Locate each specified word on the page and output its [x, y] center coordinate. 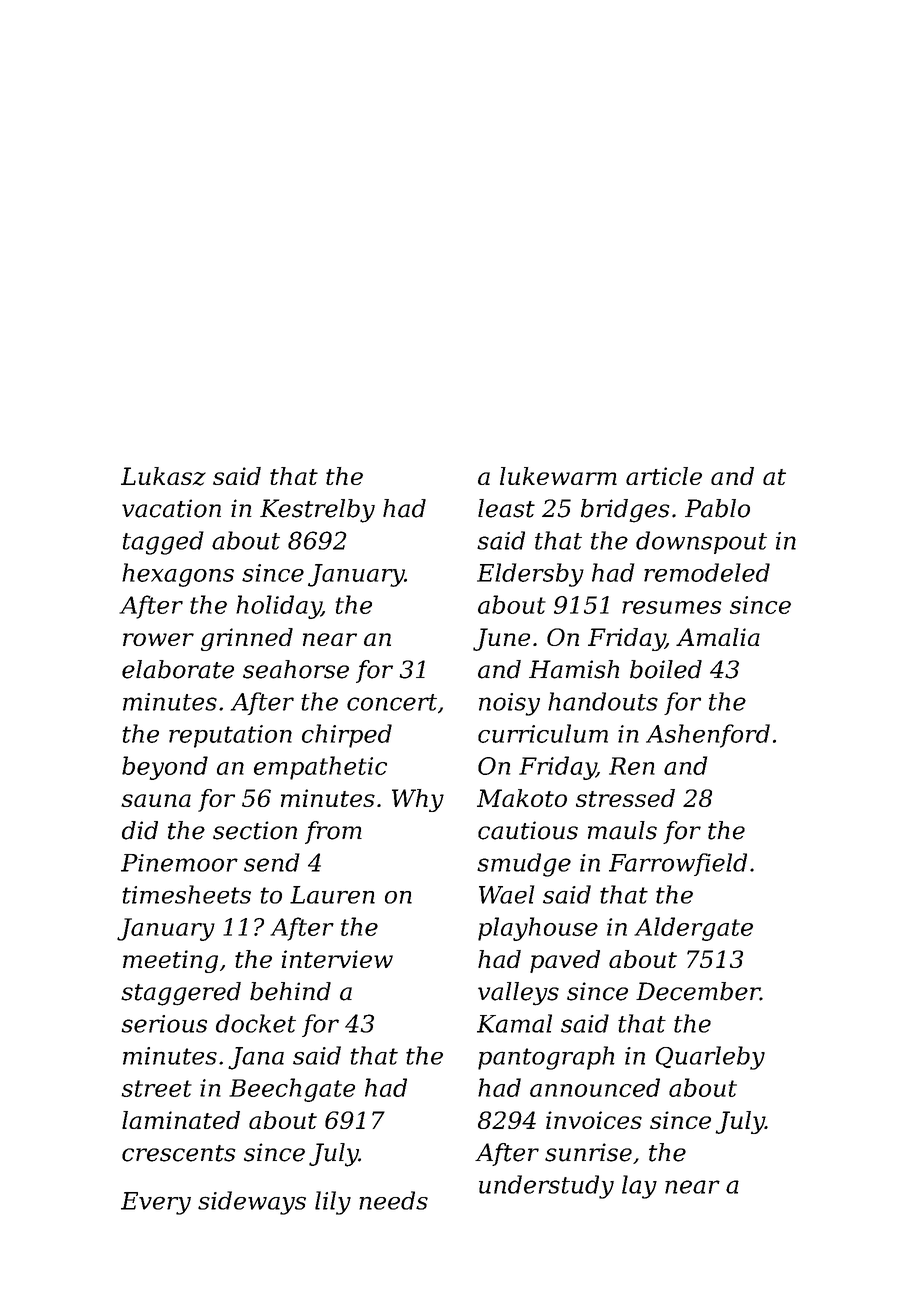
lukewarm [558, 476]
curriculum [543, 733]
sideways [252, 1203]
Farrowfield [678, 864]
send [272, 862]
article [664, 476]
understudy [546, 1187]
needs [393, 1200]
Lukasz [163, 476]
